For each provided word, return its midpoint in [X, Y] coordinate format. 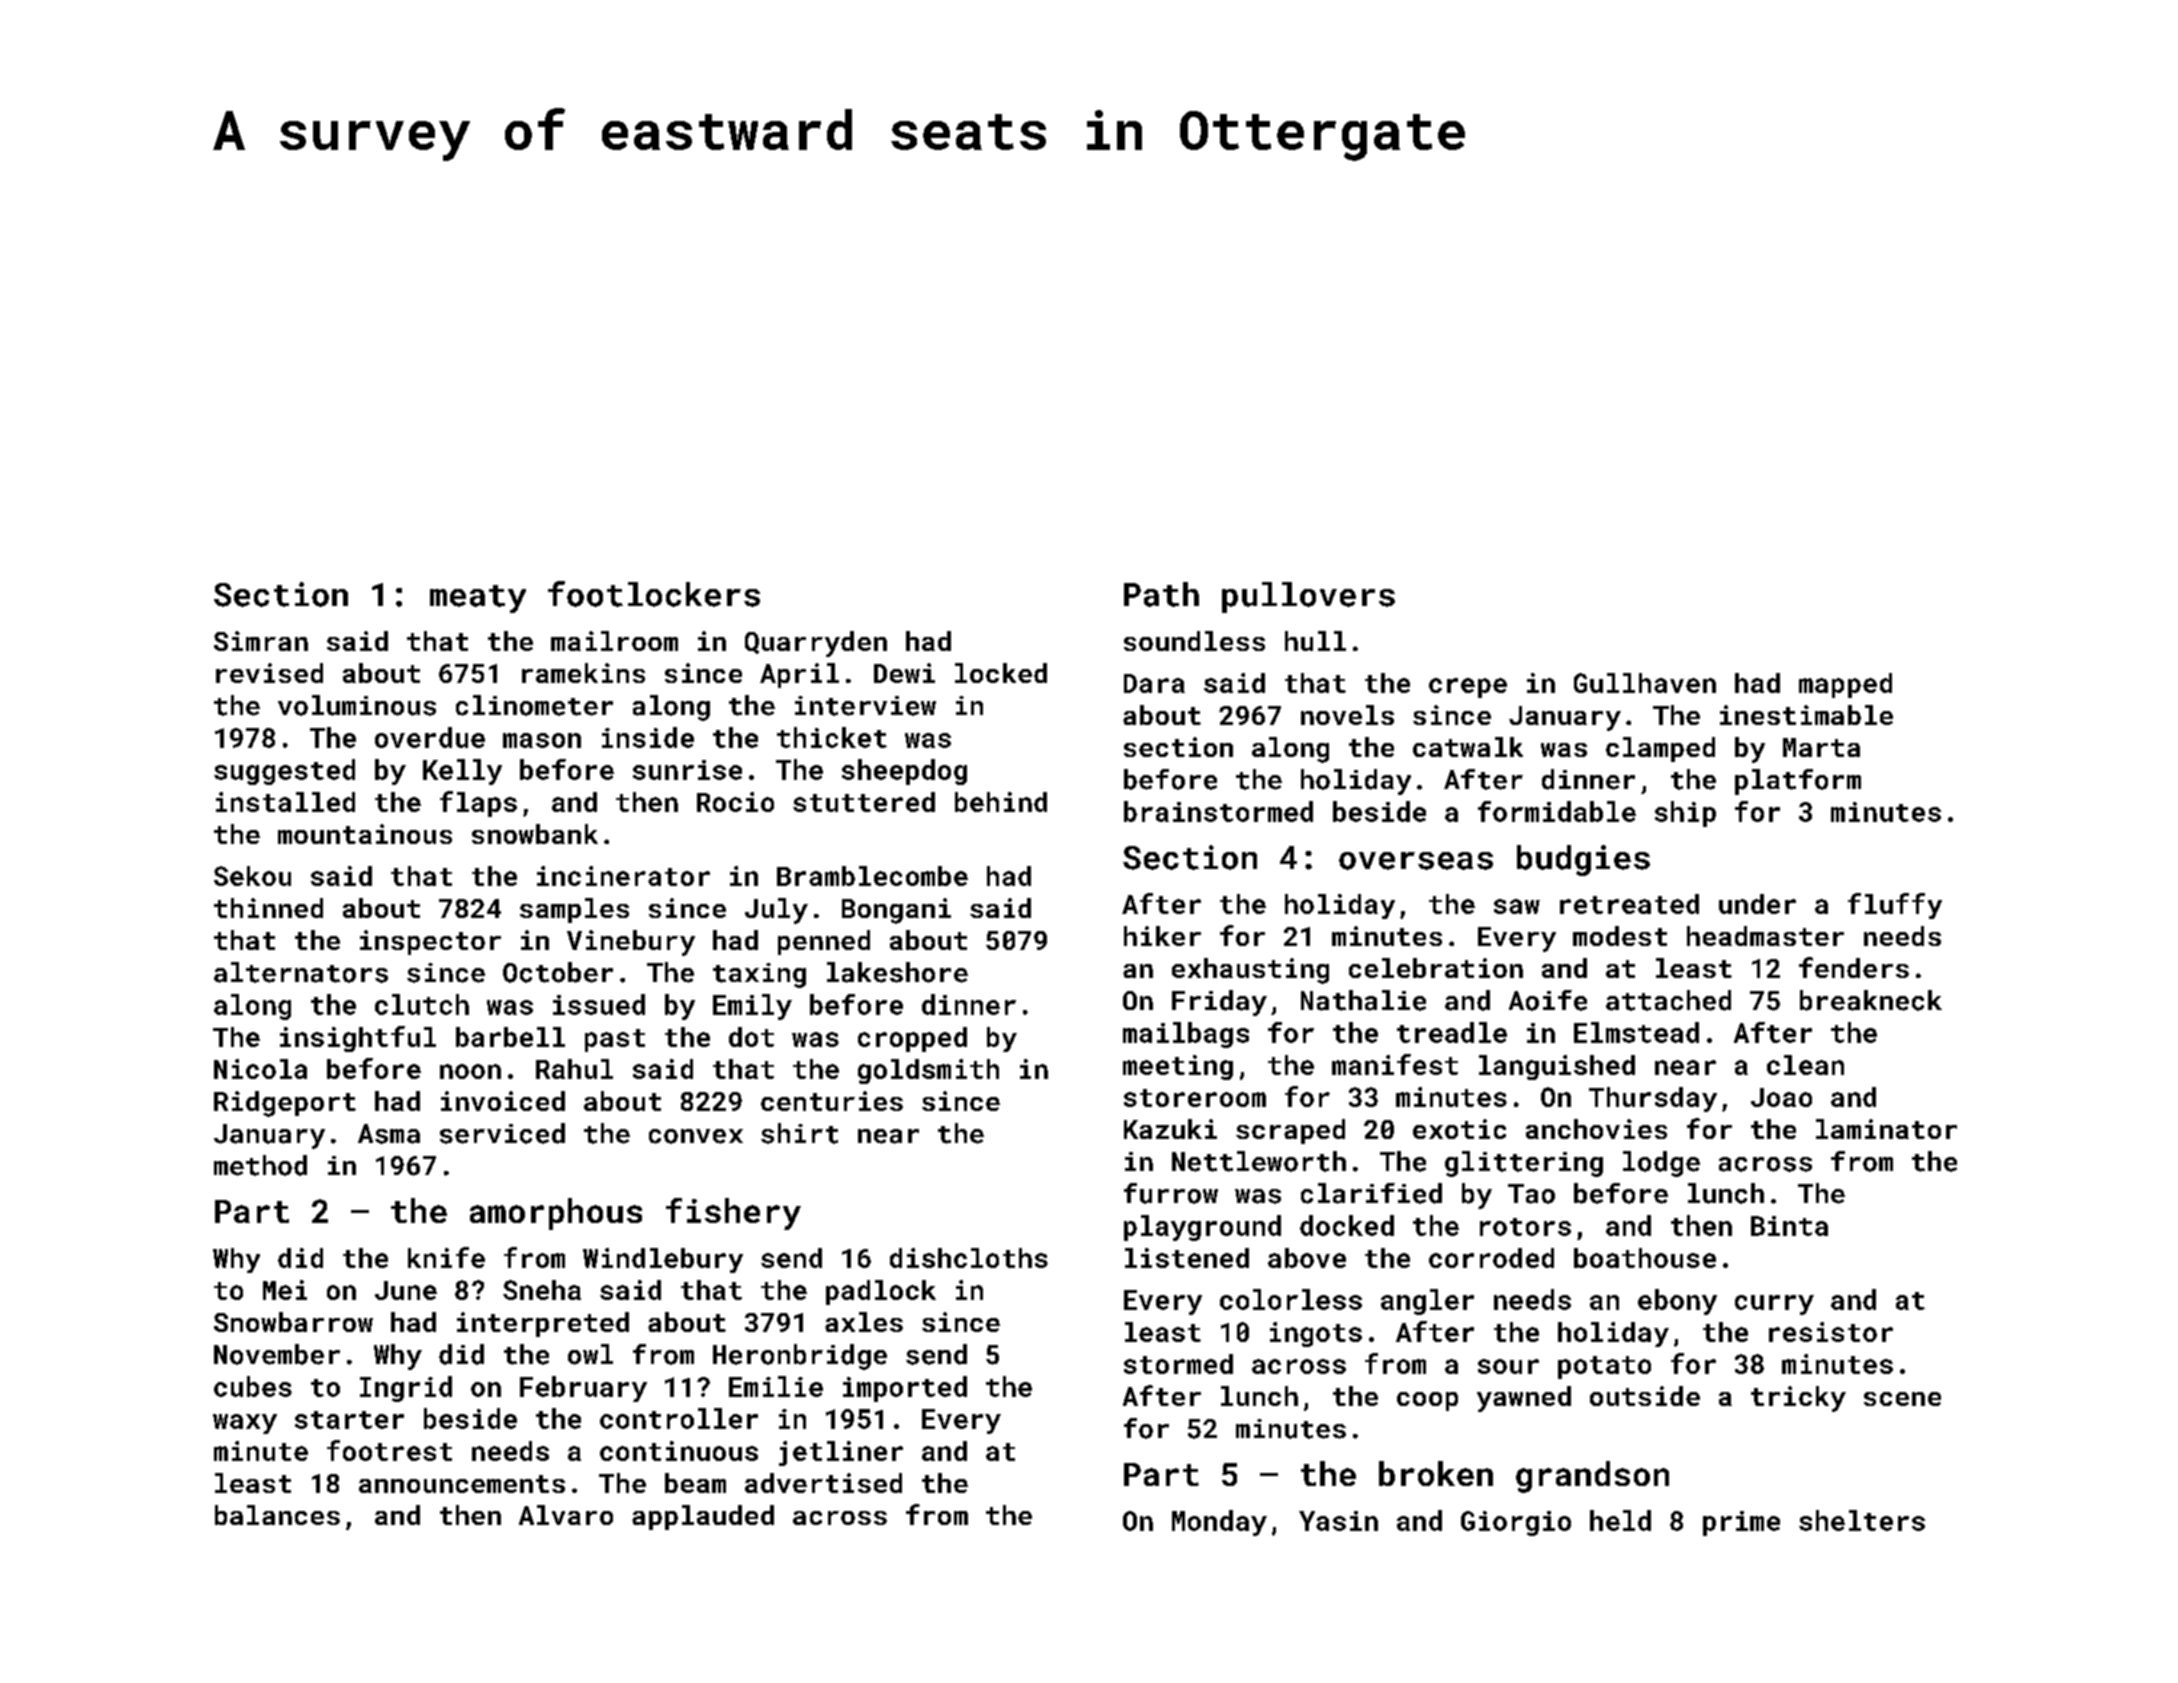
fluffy [1895, 906]
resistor [1831, 1332]
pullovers [1308, 597]
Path [1161, 594]
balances [277, 1515]
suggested [284, 772]
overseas [1416, 861]
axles [864, 1322]
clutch [422, 1004]
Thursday [1653, 1099]
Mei [285, 1290]
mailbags [1186, 1035]
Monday [1219, 1523]
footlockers [654, 594]
